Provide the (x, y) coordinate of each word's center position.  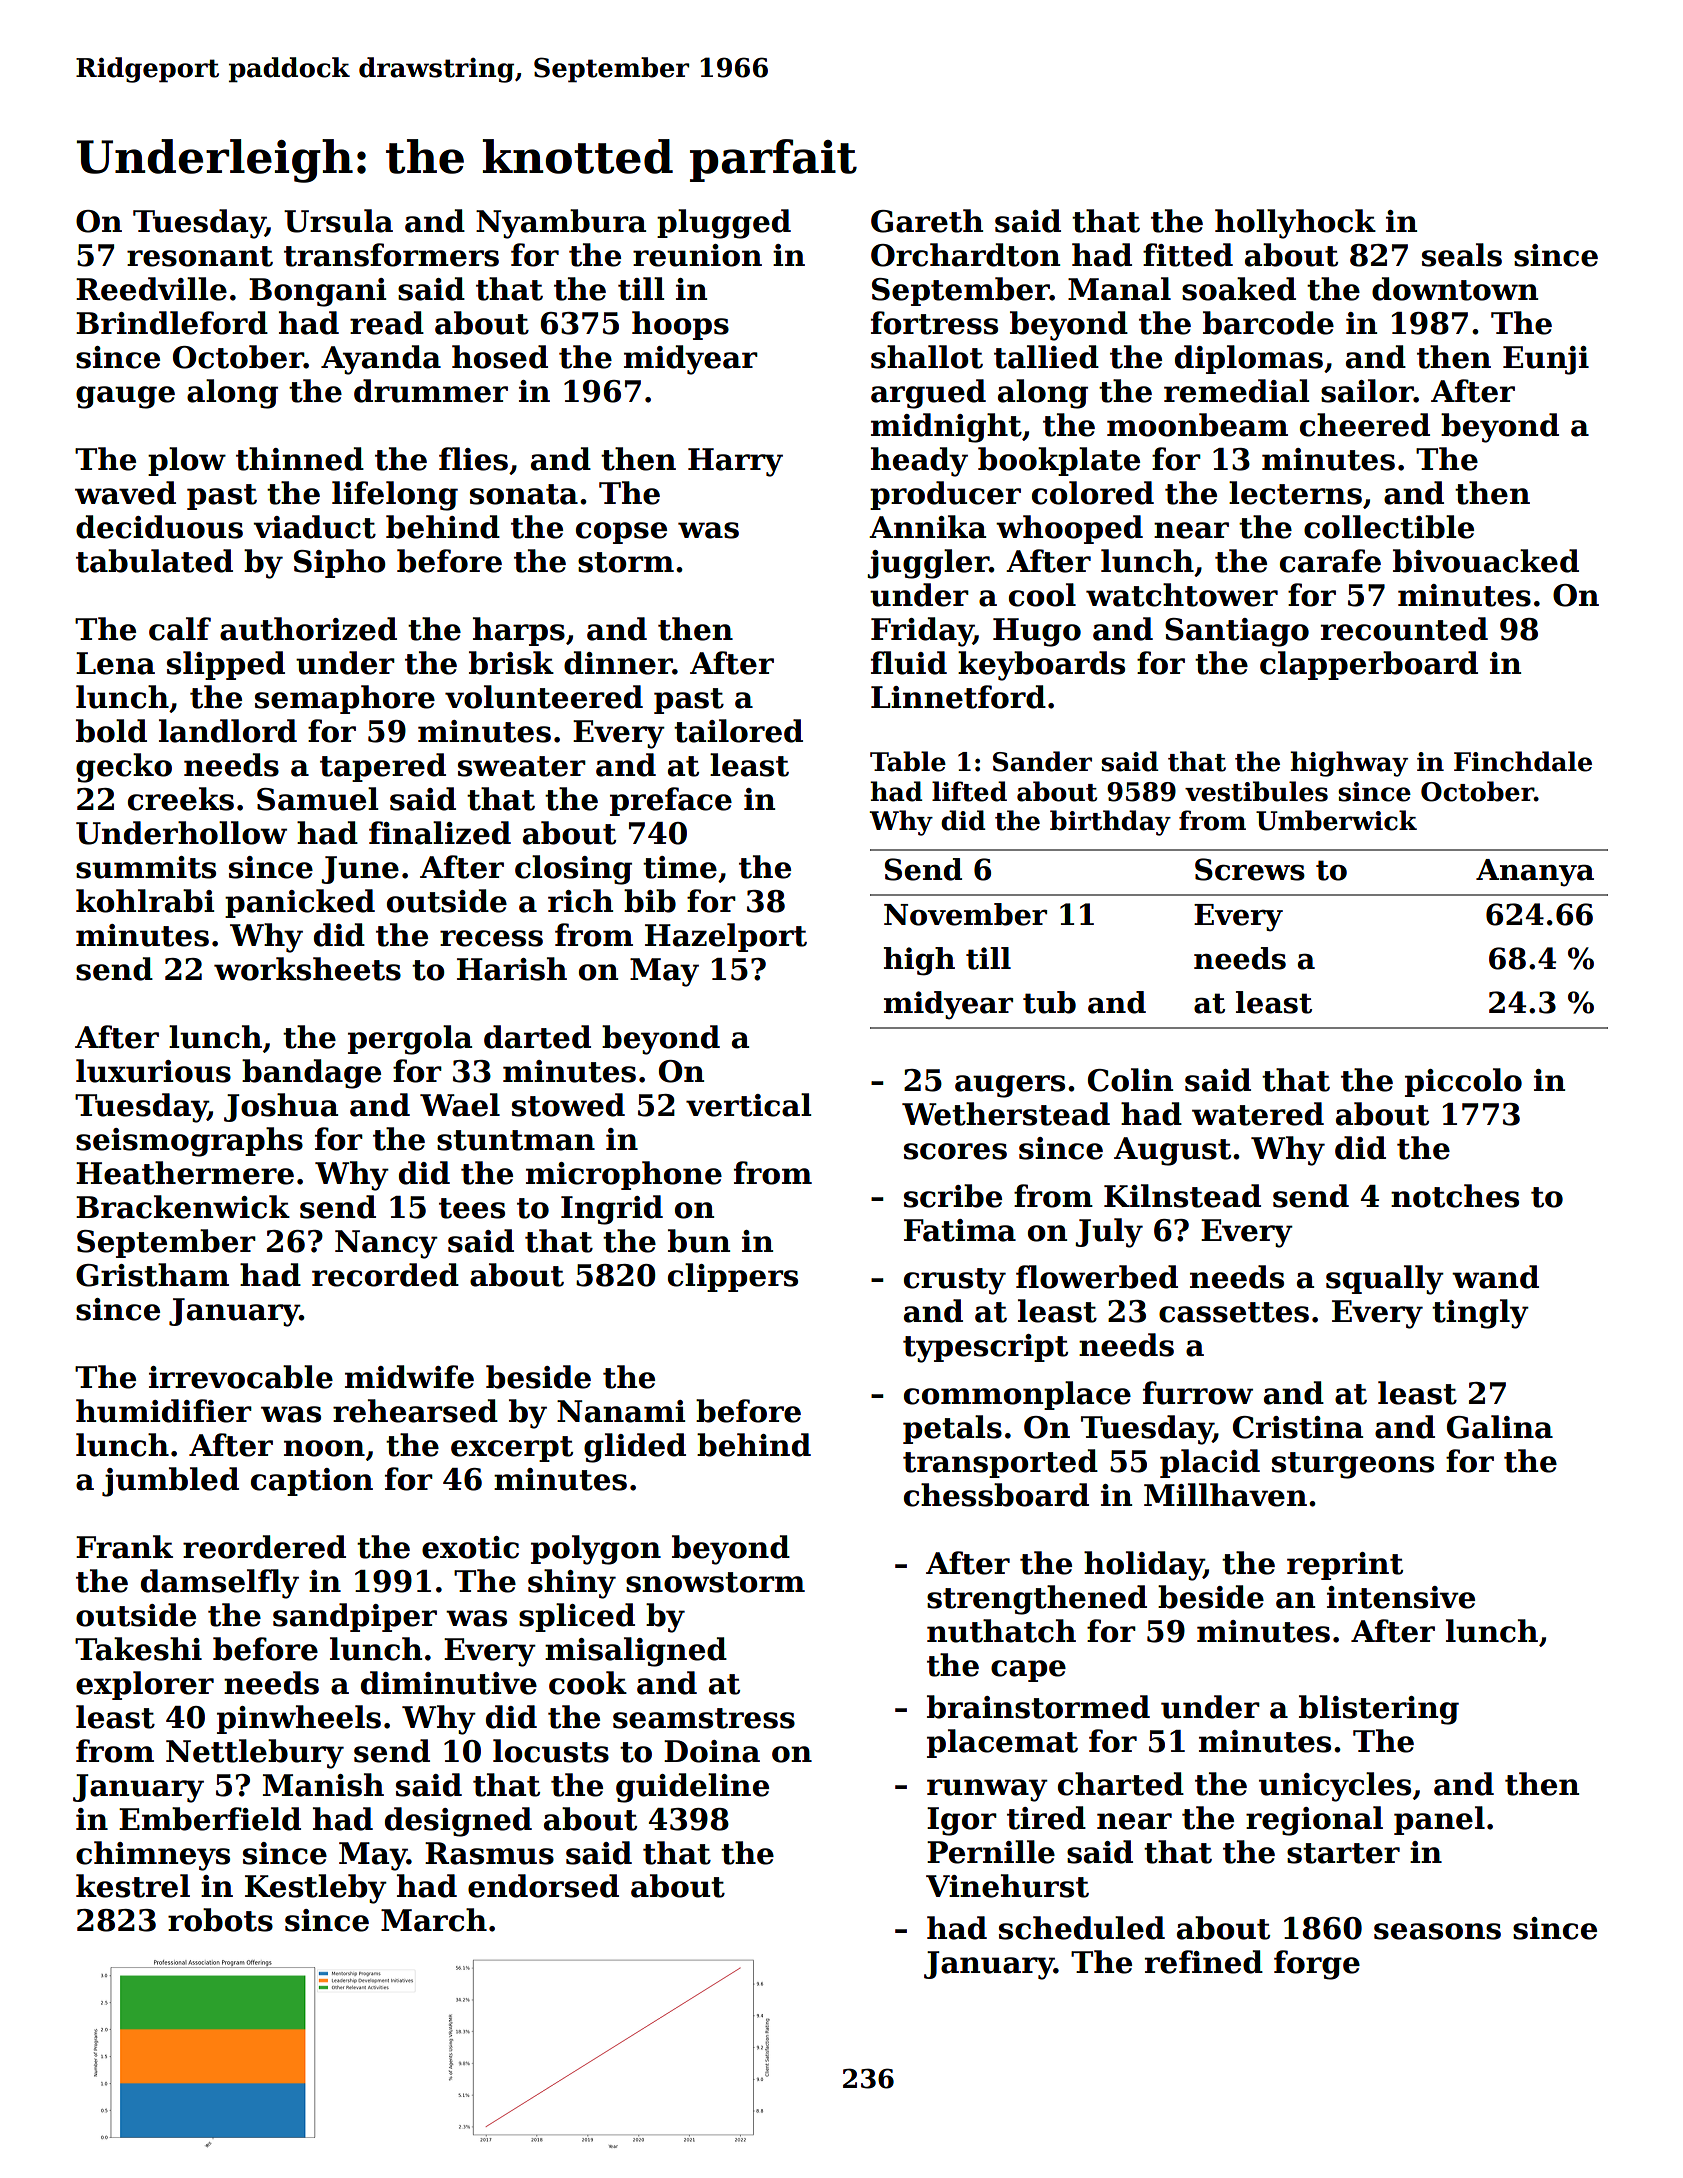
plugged (724, 224)
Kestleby (316, 1889)
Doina (712, 1751)
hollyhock (1295, 224)
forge (1317, 1965)
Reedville (151, 289)
